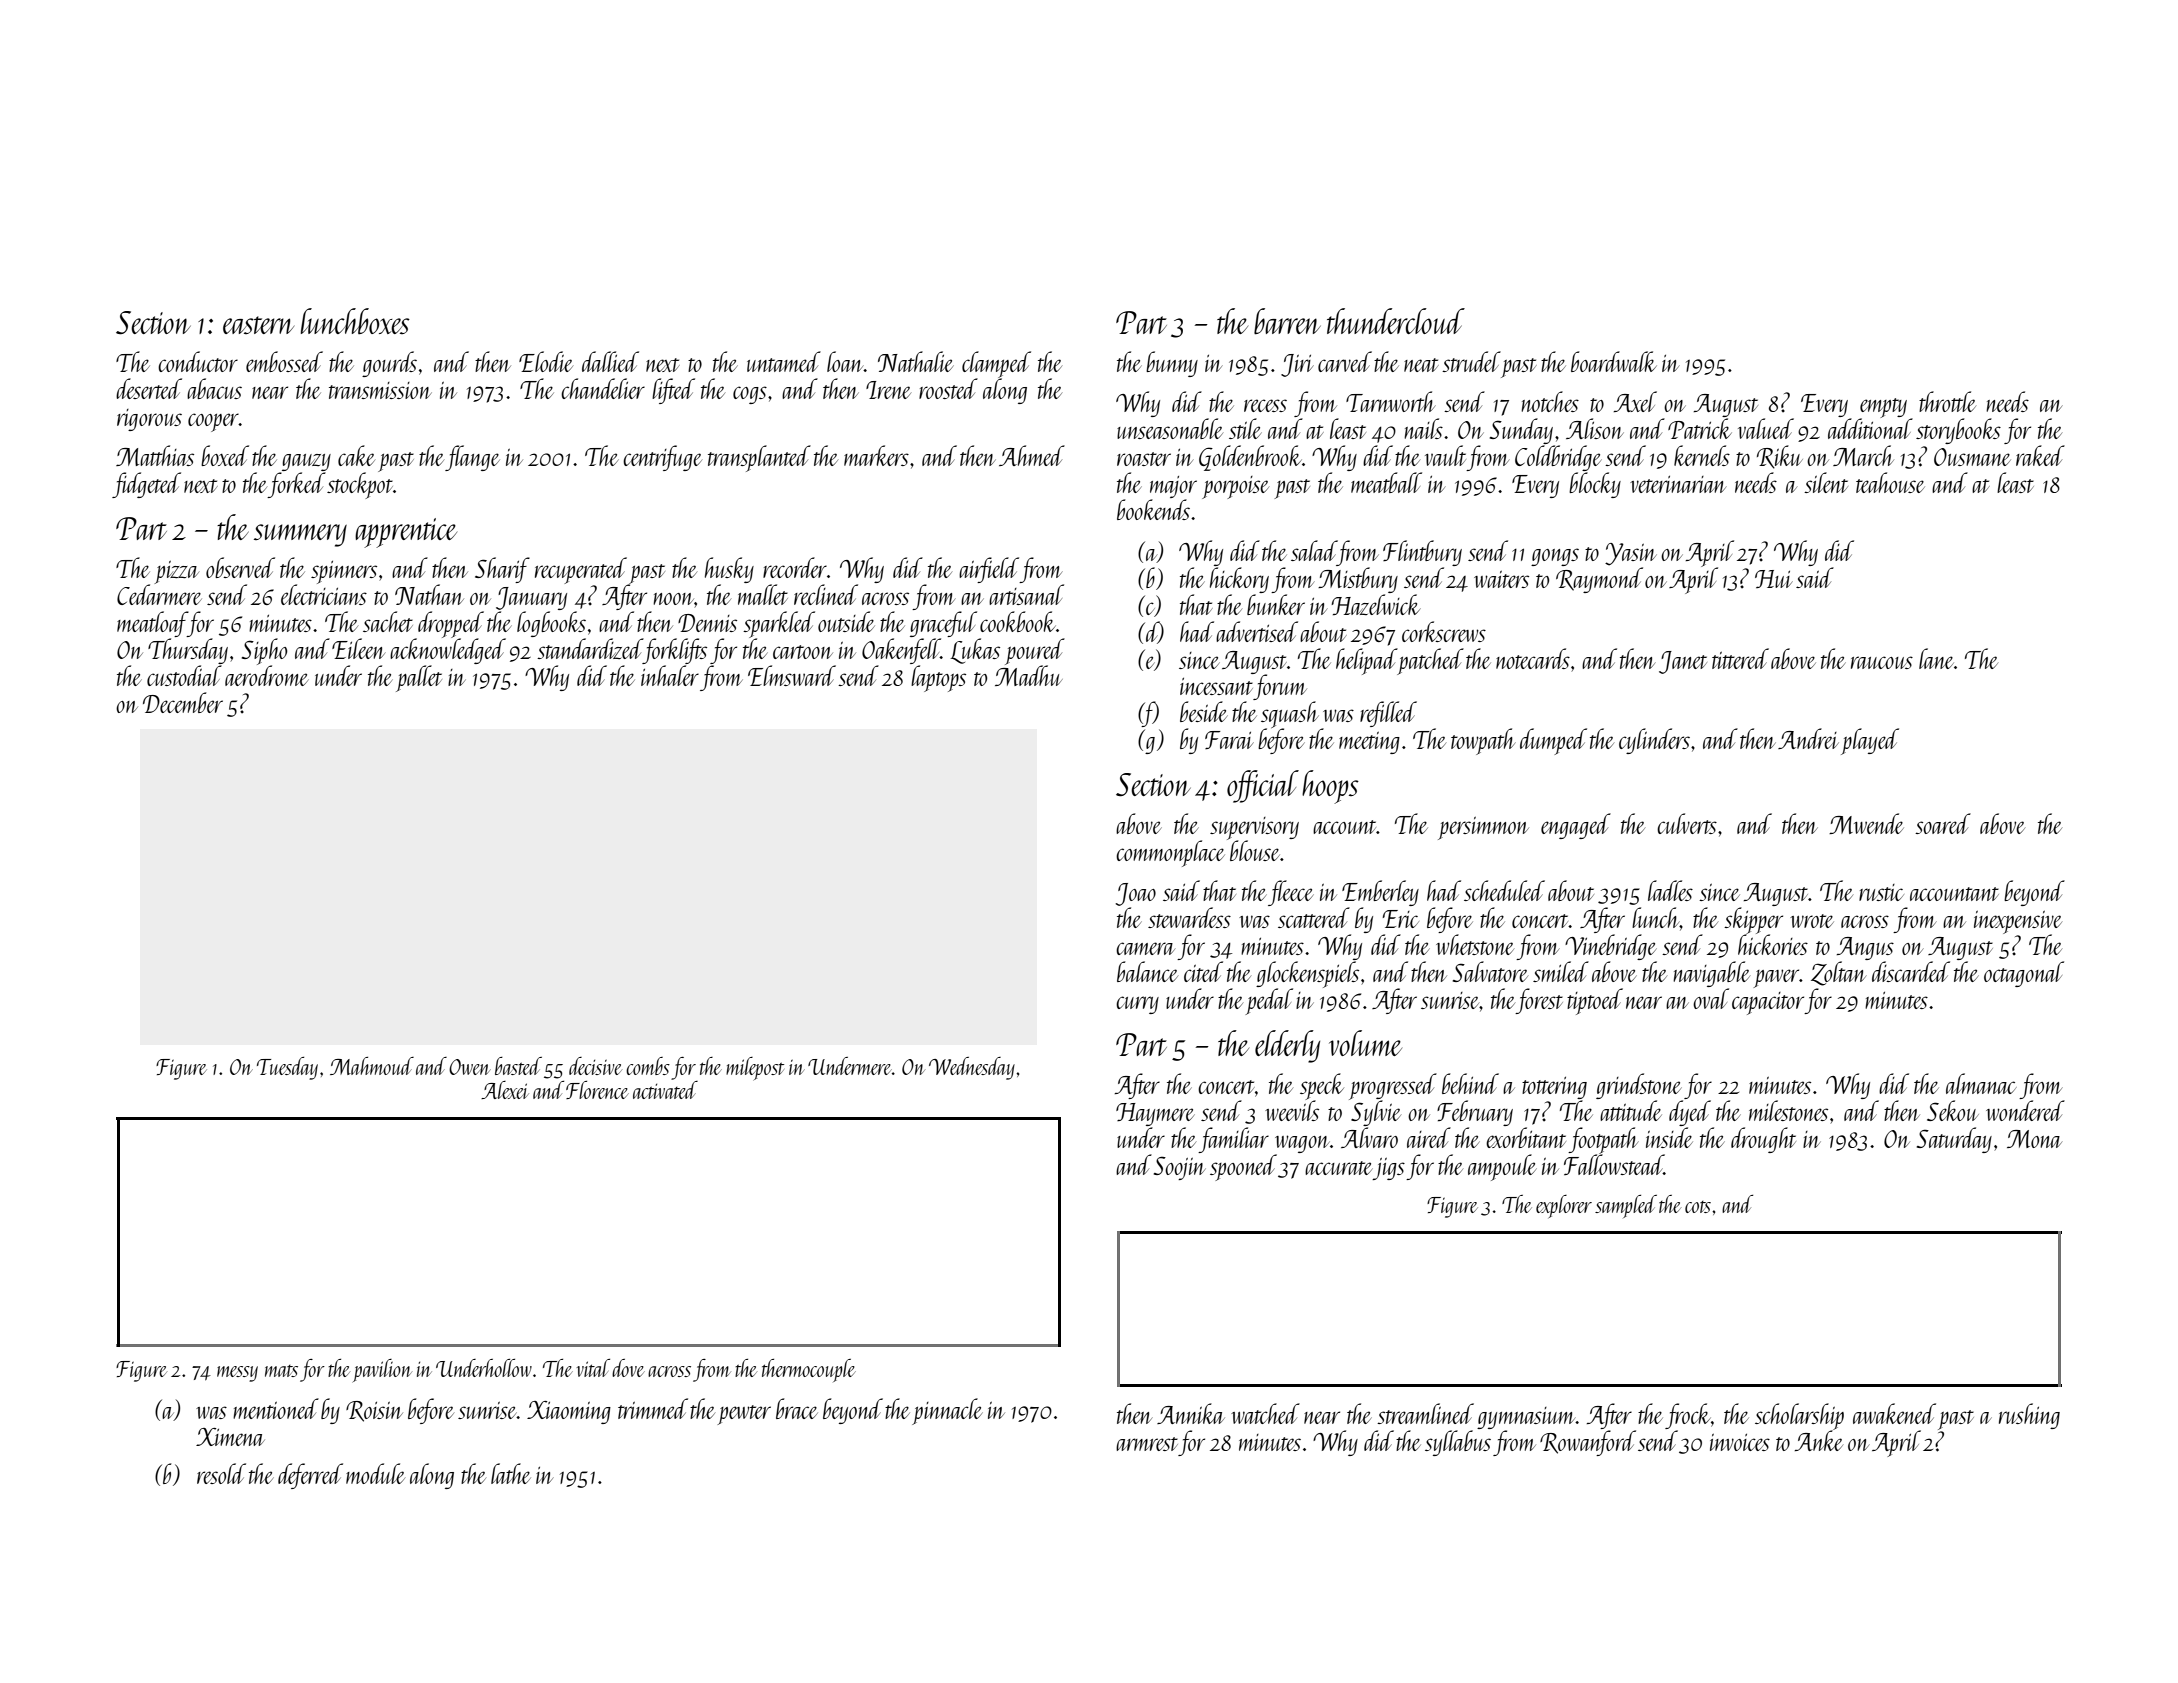 This screenshot has height=1683, width=2178. I want to click on dallied, so click(610, 361).
